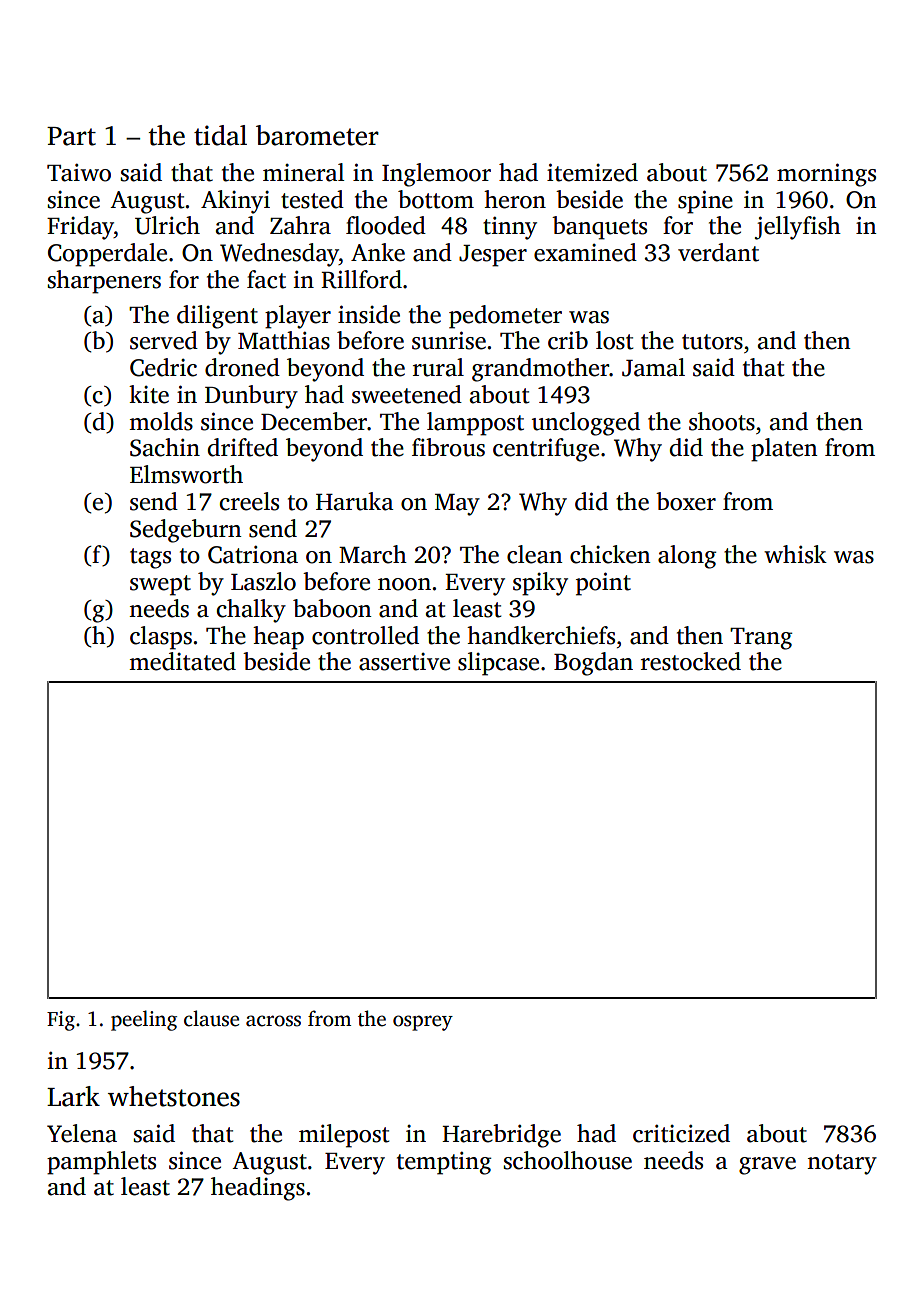  Describe the element at coordinates (615, 340) in the document. I see `lost` at that location.
